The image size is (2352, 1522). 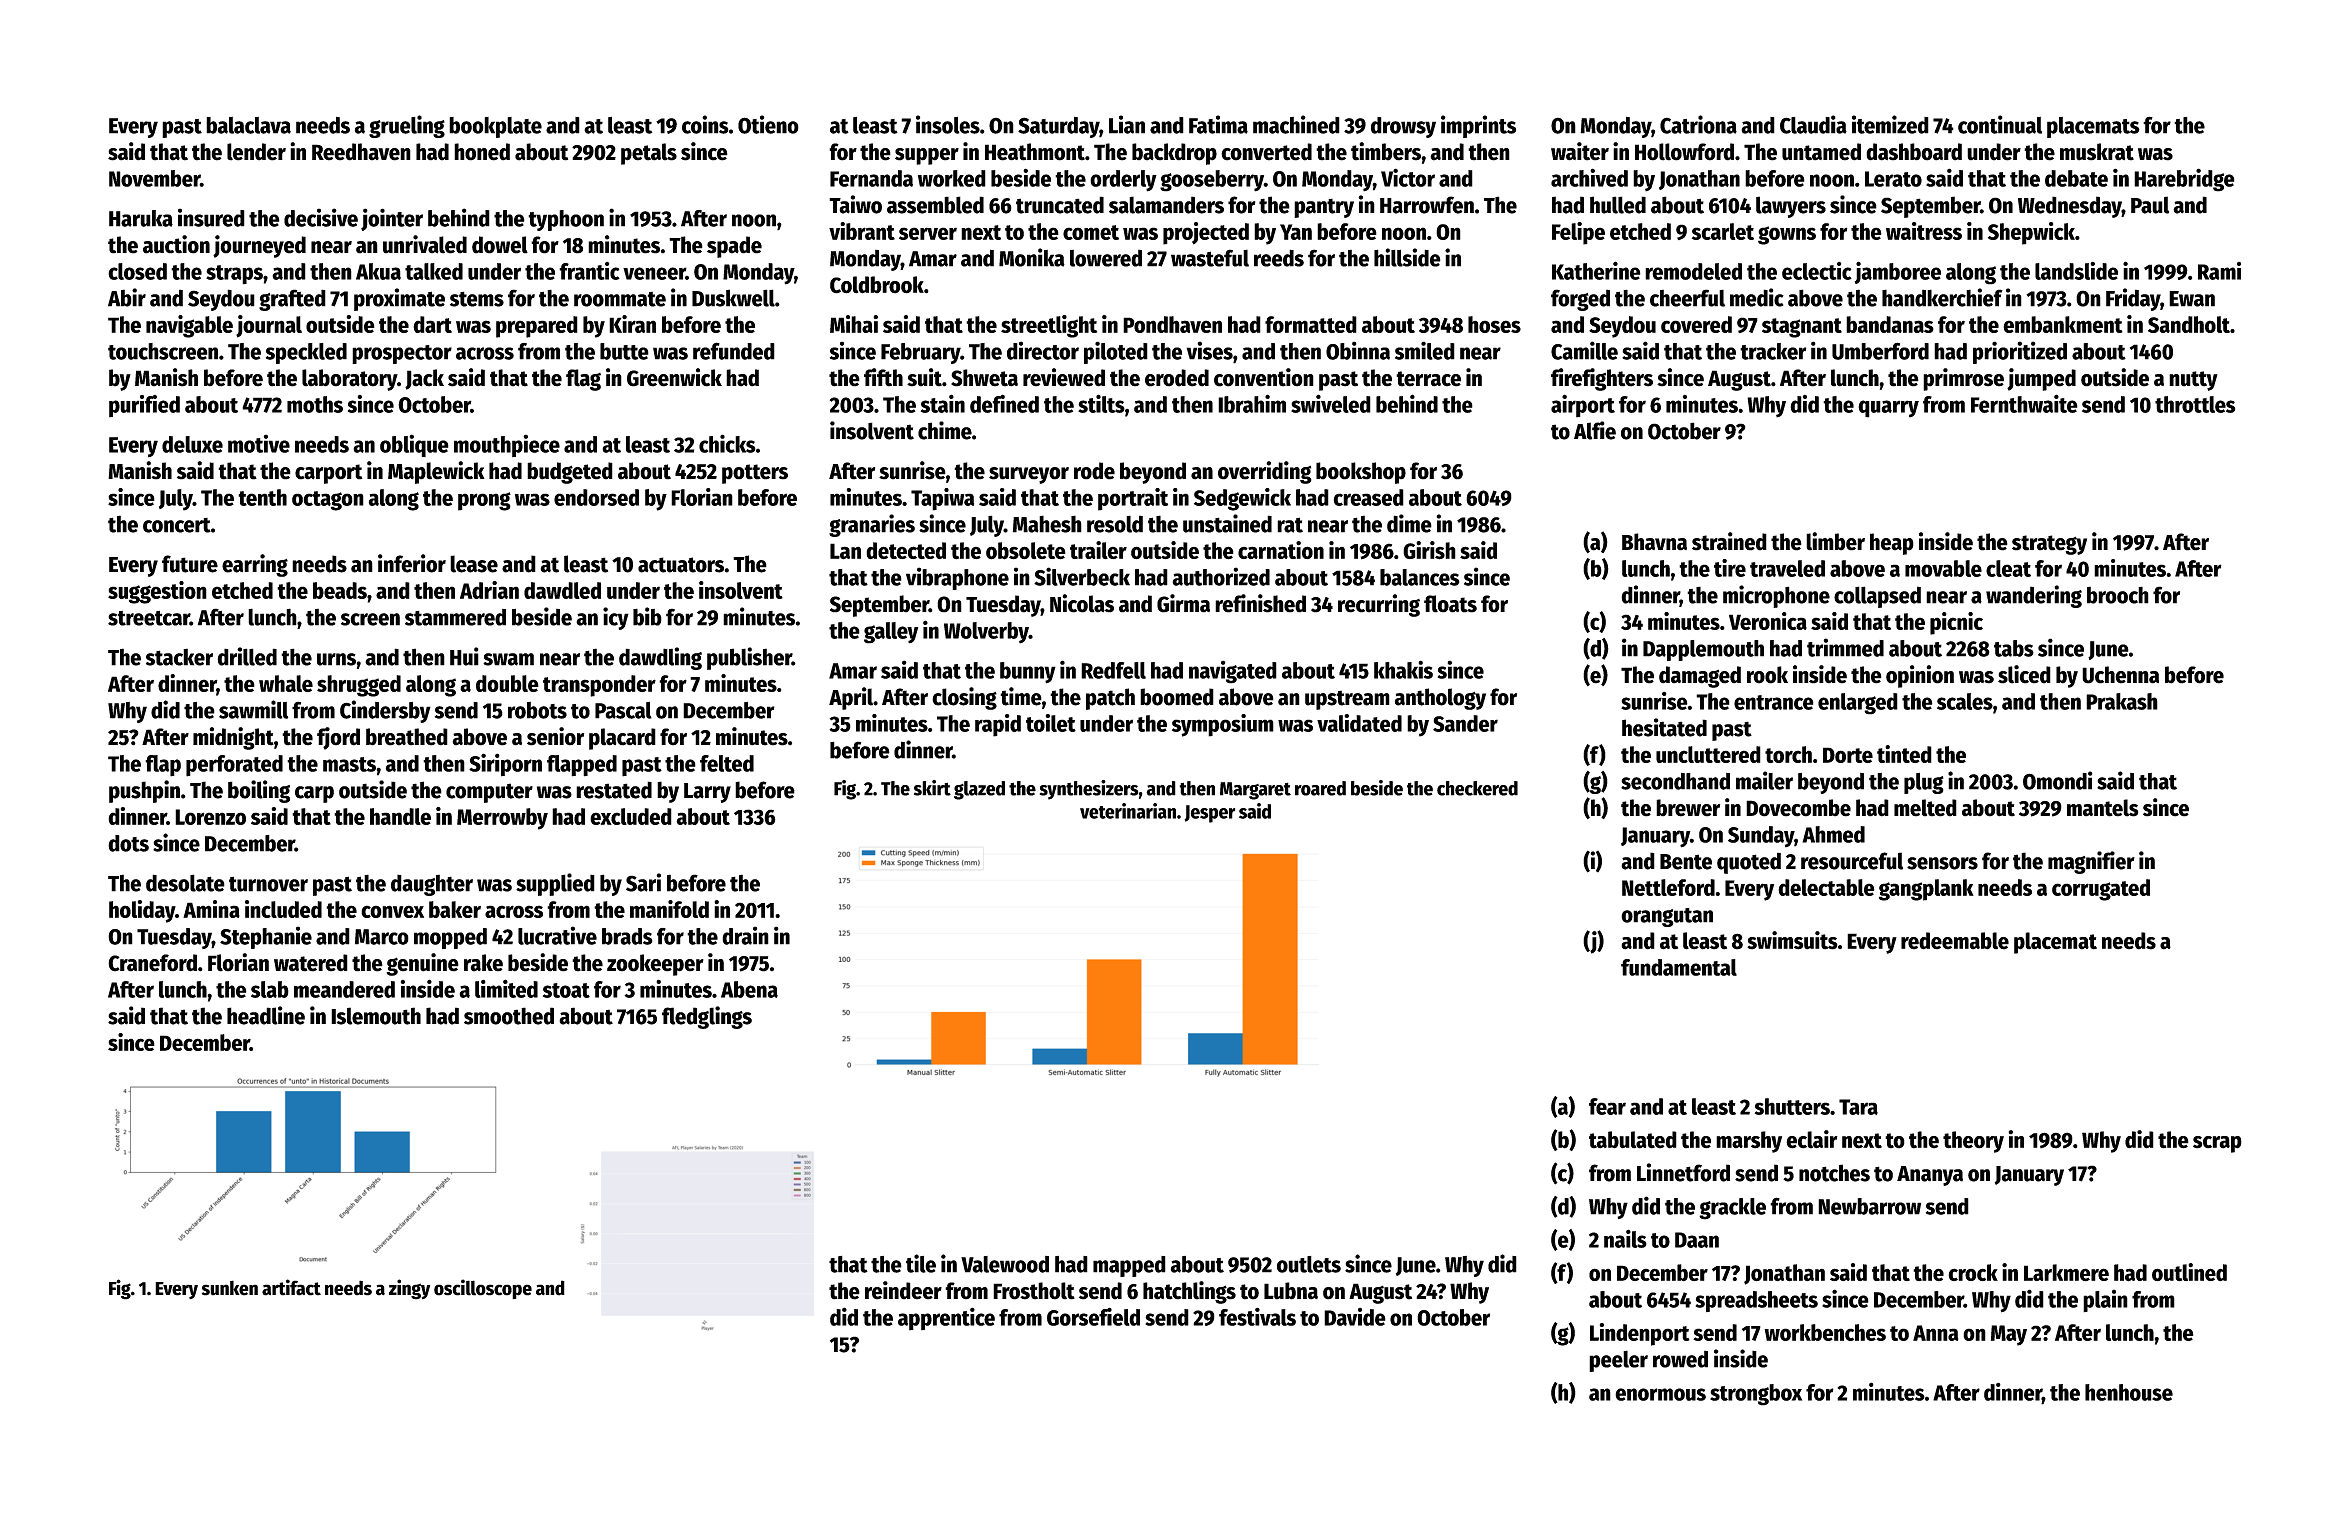 What do you see at coordinates (230, 1288) in the image?
I see `sunken` at bounding box center [230, 1288].
